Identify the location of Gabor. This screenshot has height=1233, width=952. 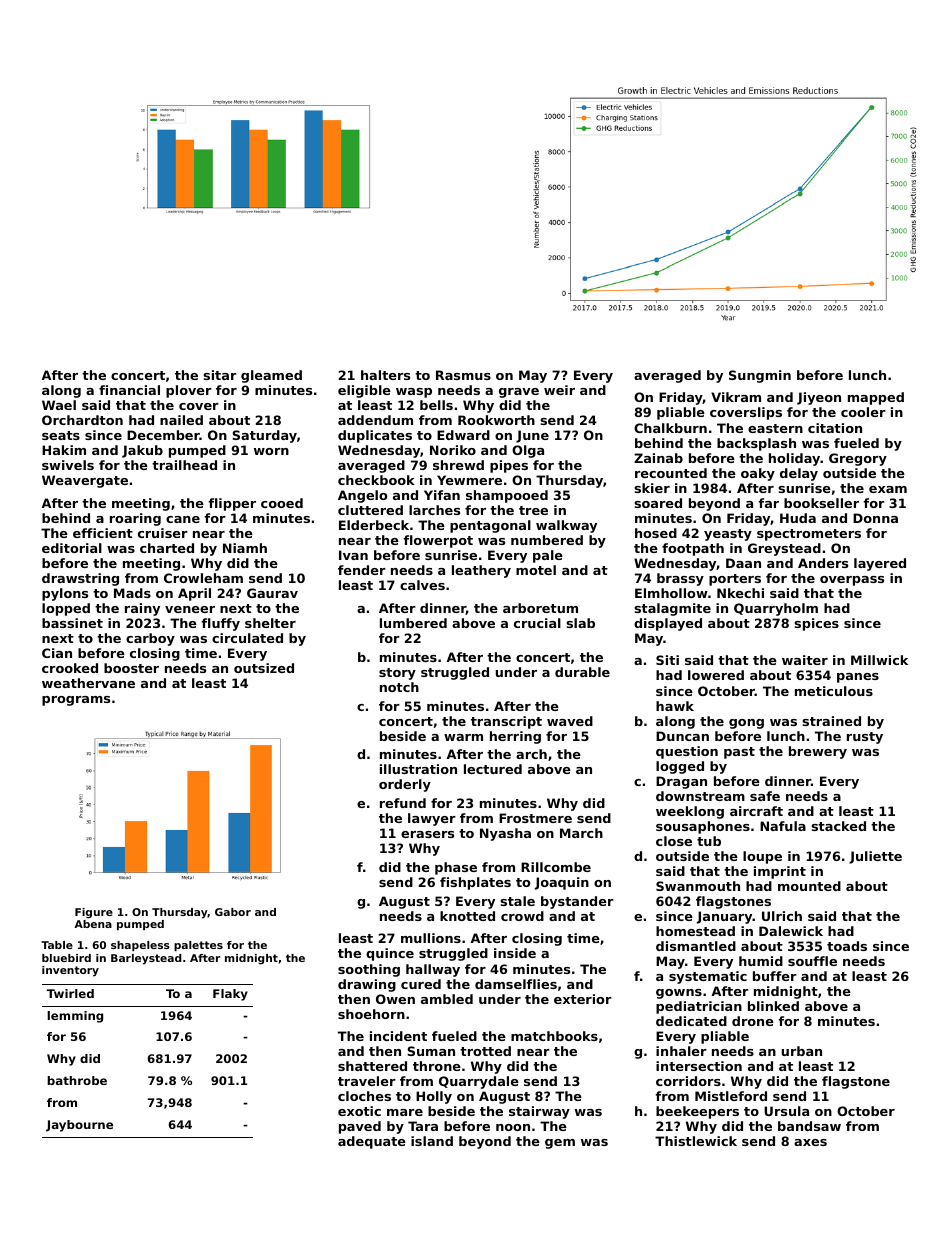
(233, 912).
